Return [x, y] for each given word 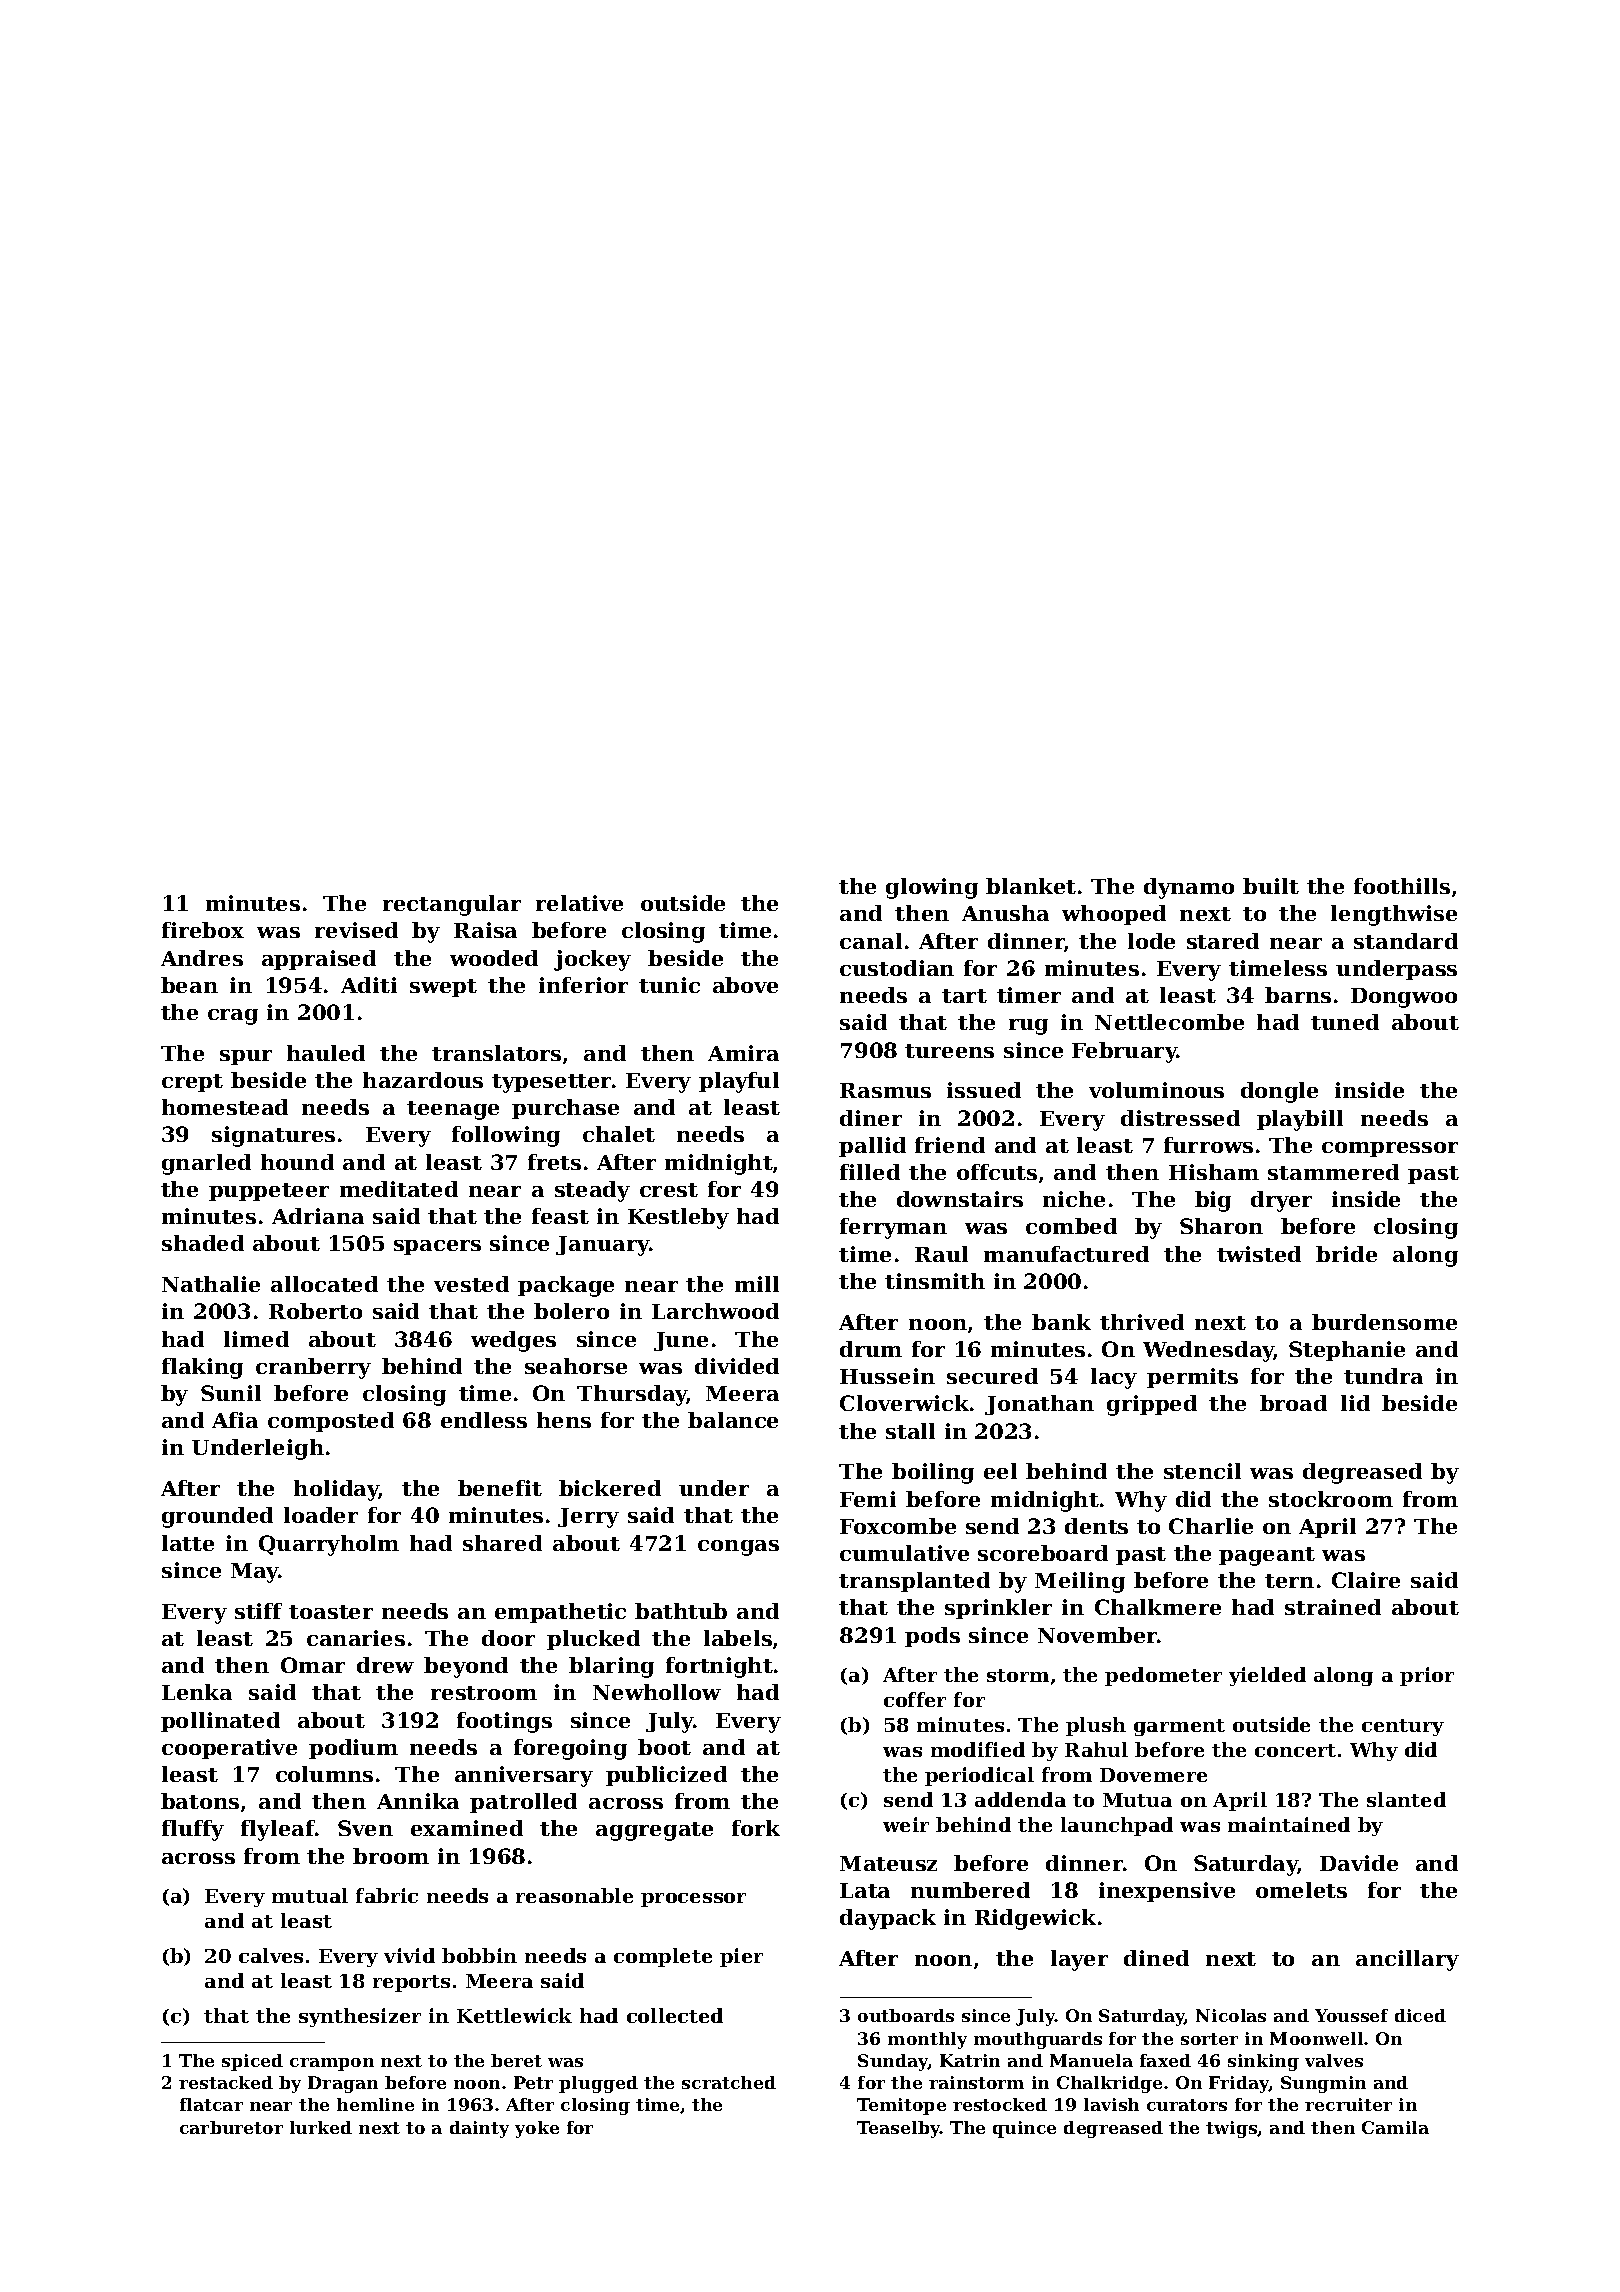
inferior [583, 985]
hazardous [423, 1080]
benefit [500, 1488]
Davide [1359, 1863]
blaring [611, 1667]
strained [1333, 1607]
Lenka [197, 1692]
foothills [1402, 886]
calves [271, 1955]
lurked [321, 2127]
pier [741, 1957]
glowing [932, 888]
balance [733, 1420]
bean [189, 985]
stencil [1202, 1471]
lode [1151, 941]
